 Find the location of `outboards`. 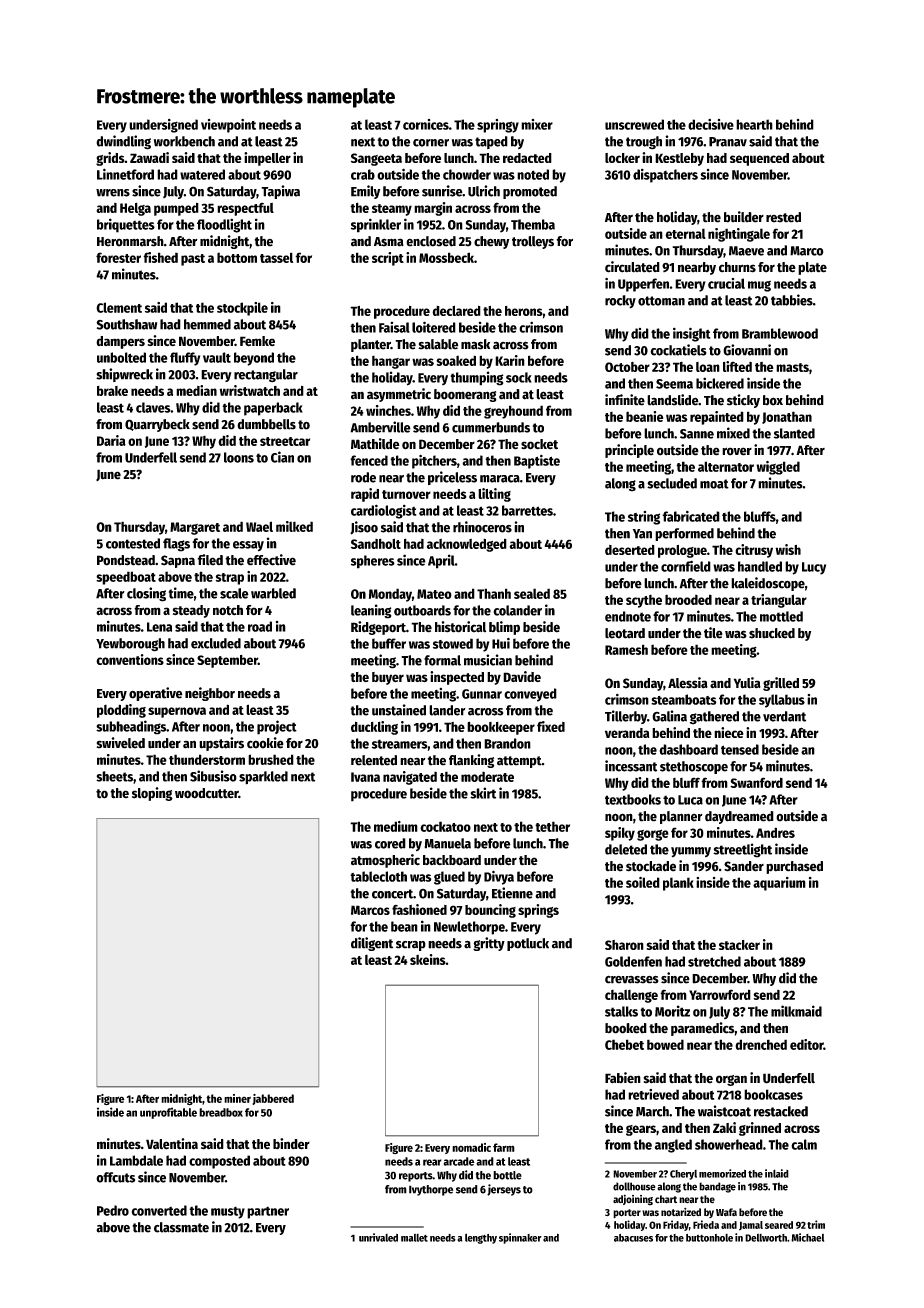

outboards is located at coordinates (422, 610).
